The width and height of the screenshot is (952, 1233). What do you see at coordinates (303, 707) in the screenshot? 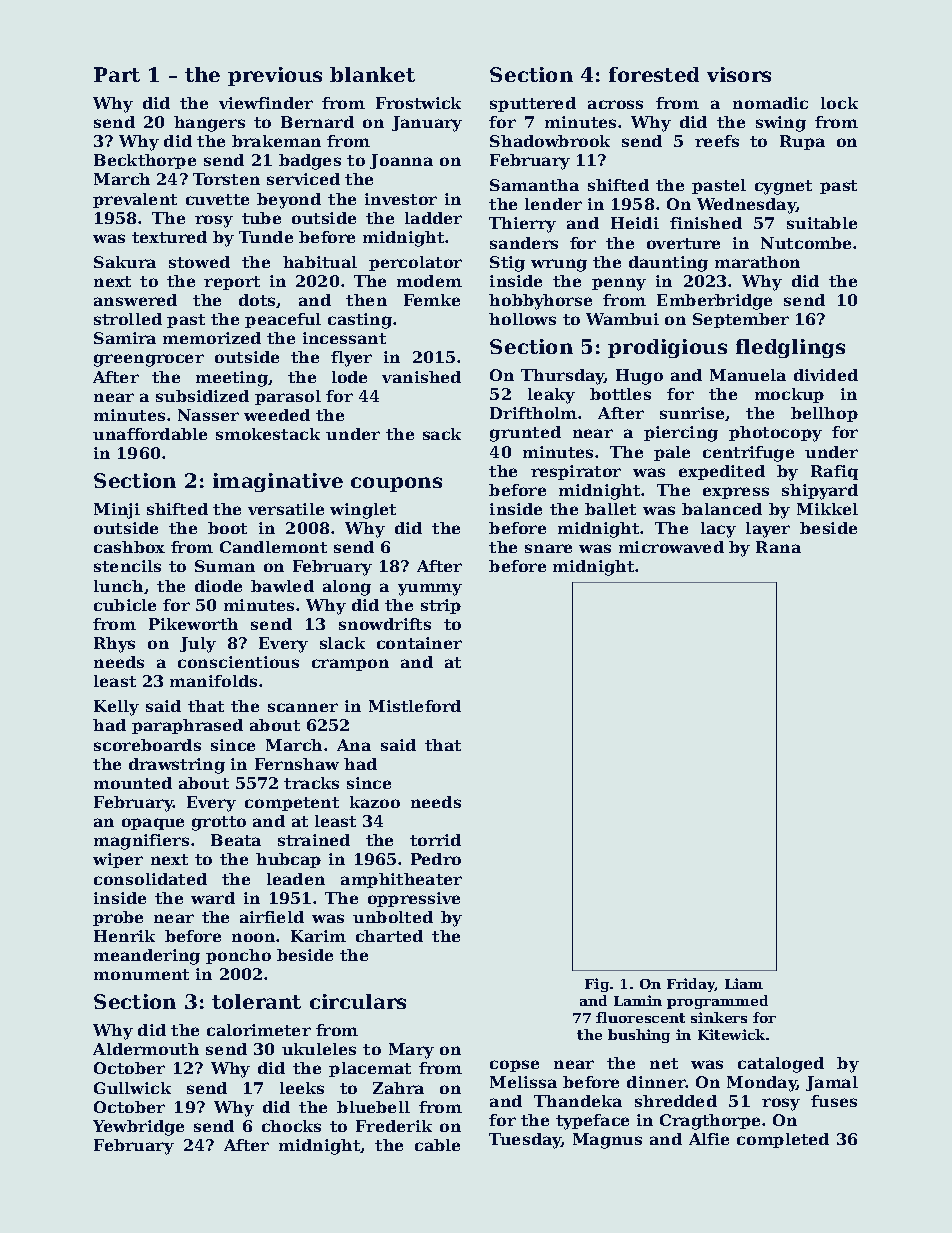
I see `scanner` at bounding box center [303, 707].
